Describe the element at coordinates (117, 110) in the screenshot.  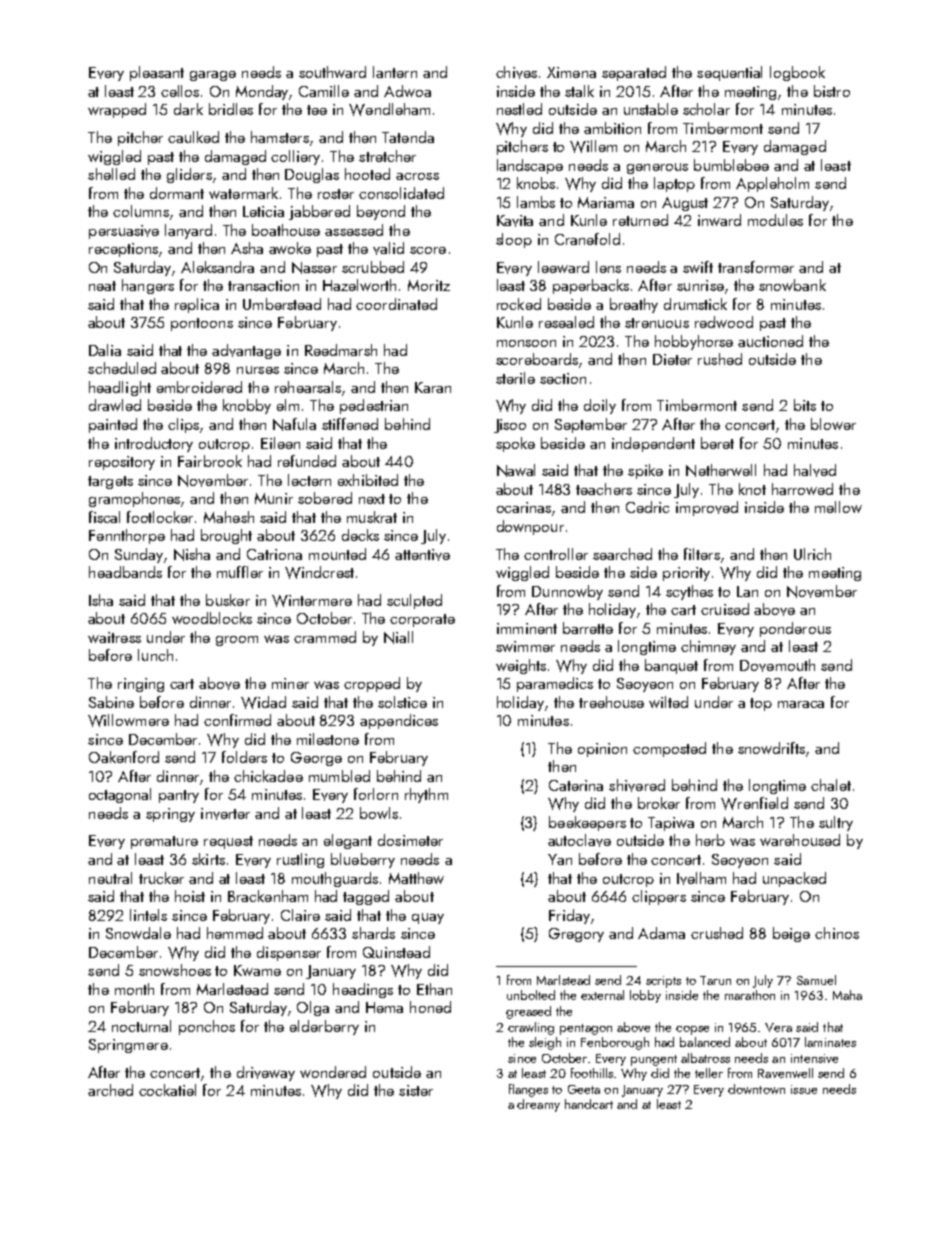
I see `wrapped` at that location.
